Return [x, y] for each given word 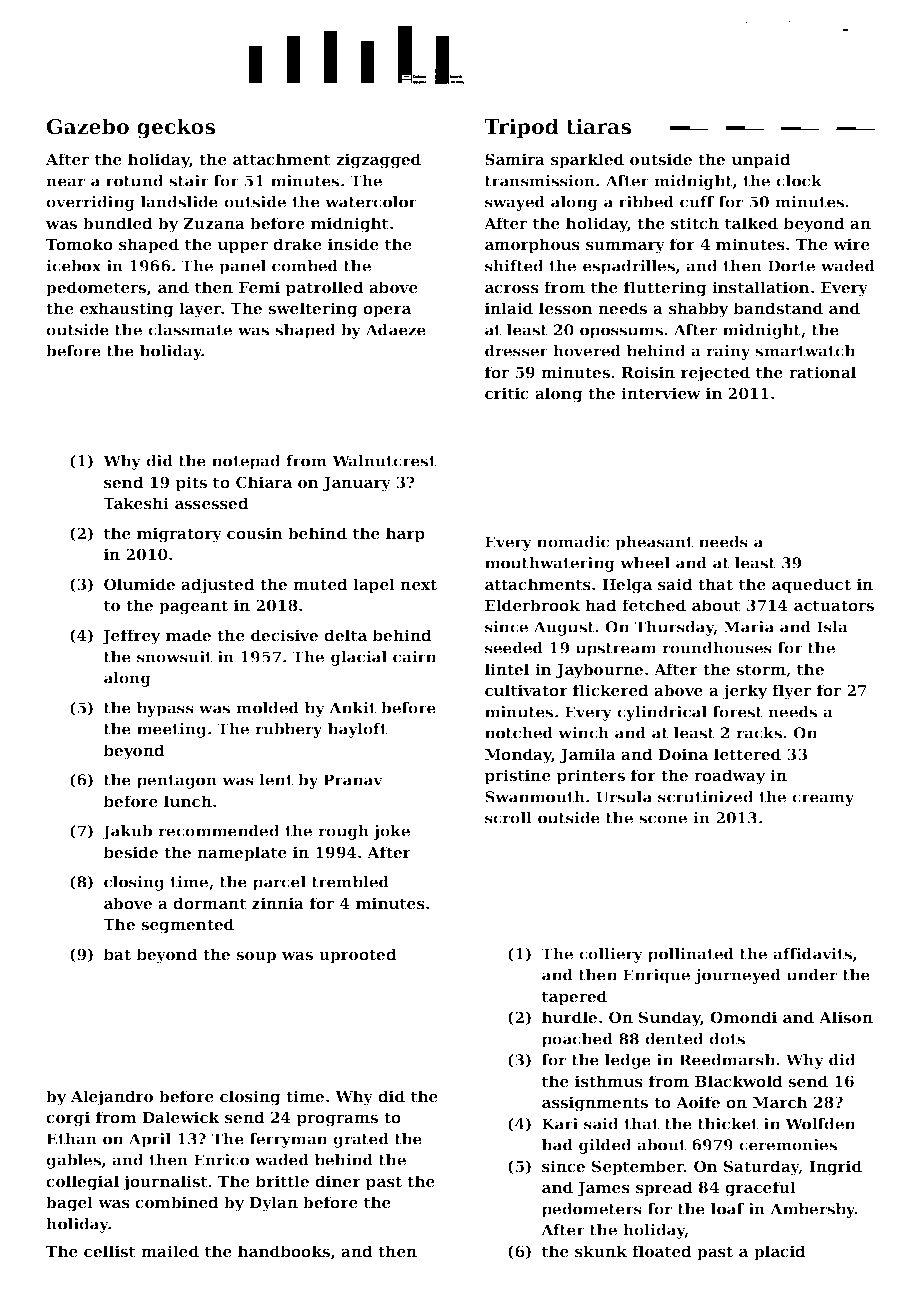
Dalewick [181, 1117]
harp [405, 534]
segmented [187, 926]
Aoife [698, 1102]
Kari [560, 1124]
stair [189, 181]
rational [822, 372]
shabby [698, 310]
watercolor [371, 202]
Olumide [139, 584]
